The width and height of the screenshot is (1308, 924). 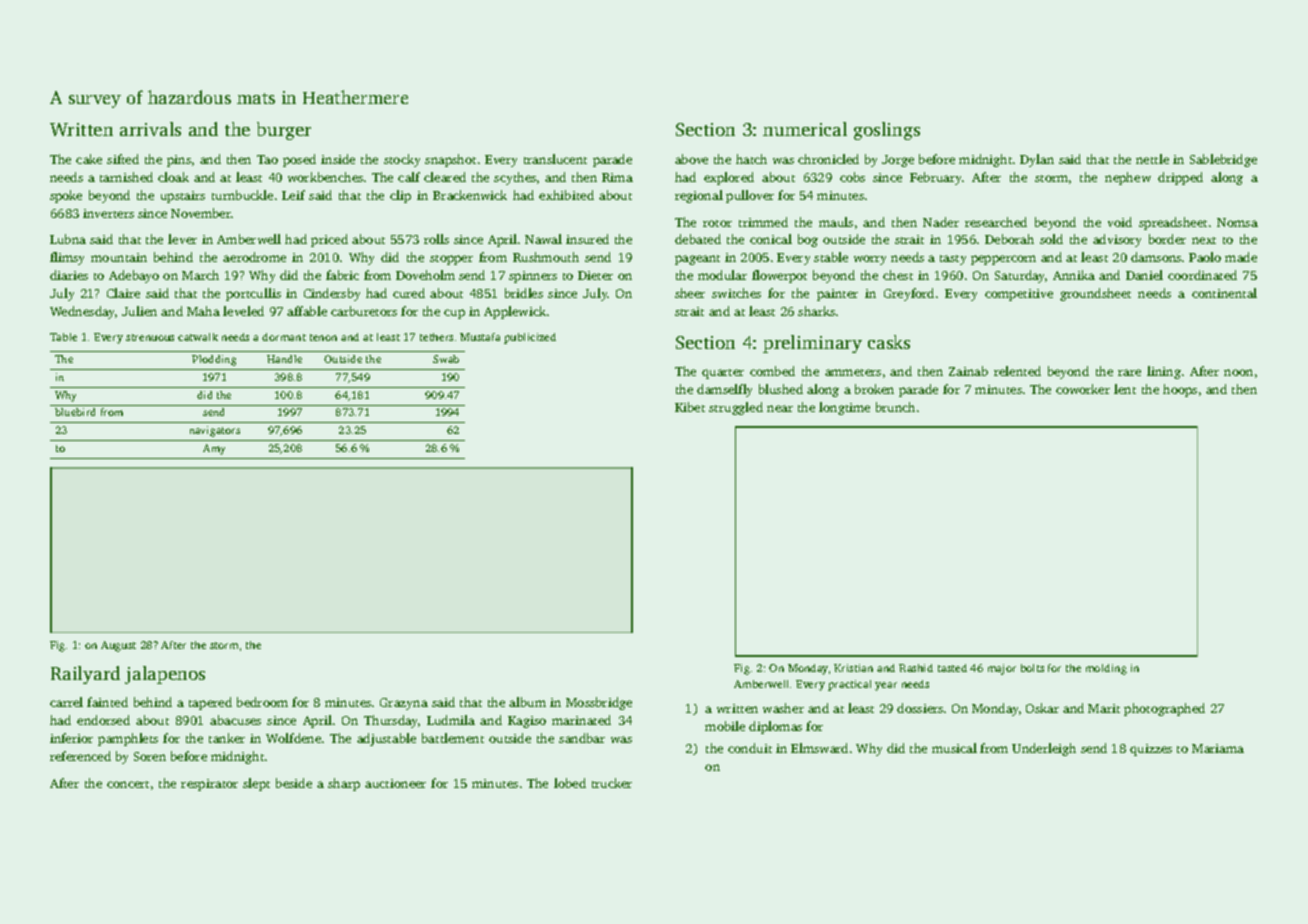 What do you see at coordinates (89, 159) in the screenshot?
I see `cake` at bounding box center [89, 159].
